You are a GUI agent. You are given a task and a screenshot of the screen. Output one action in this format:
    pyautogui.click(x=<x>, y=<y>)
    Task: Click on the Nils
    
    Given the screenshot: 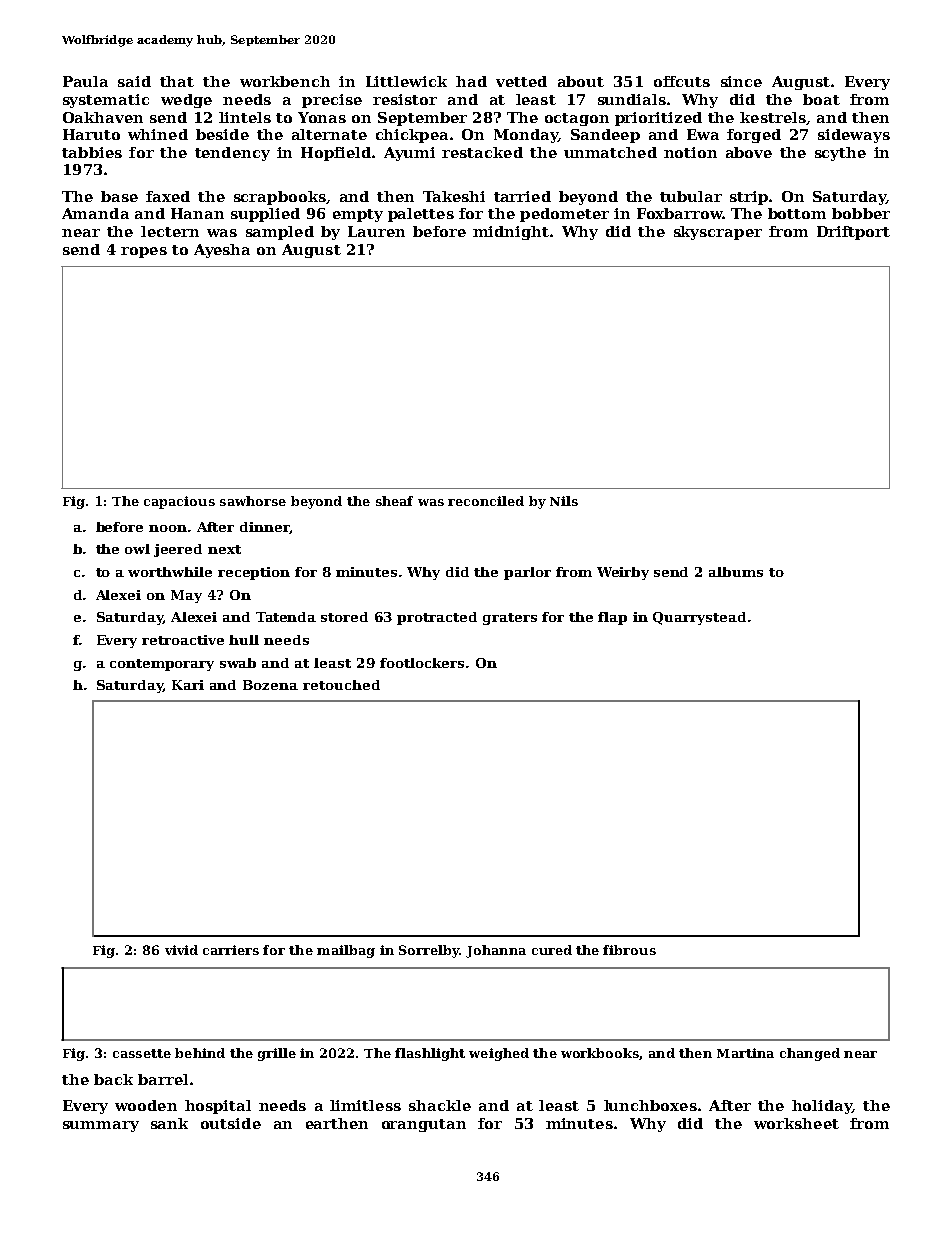 What is the action you would take?
    pyautogui.click(x=564, y=501)
